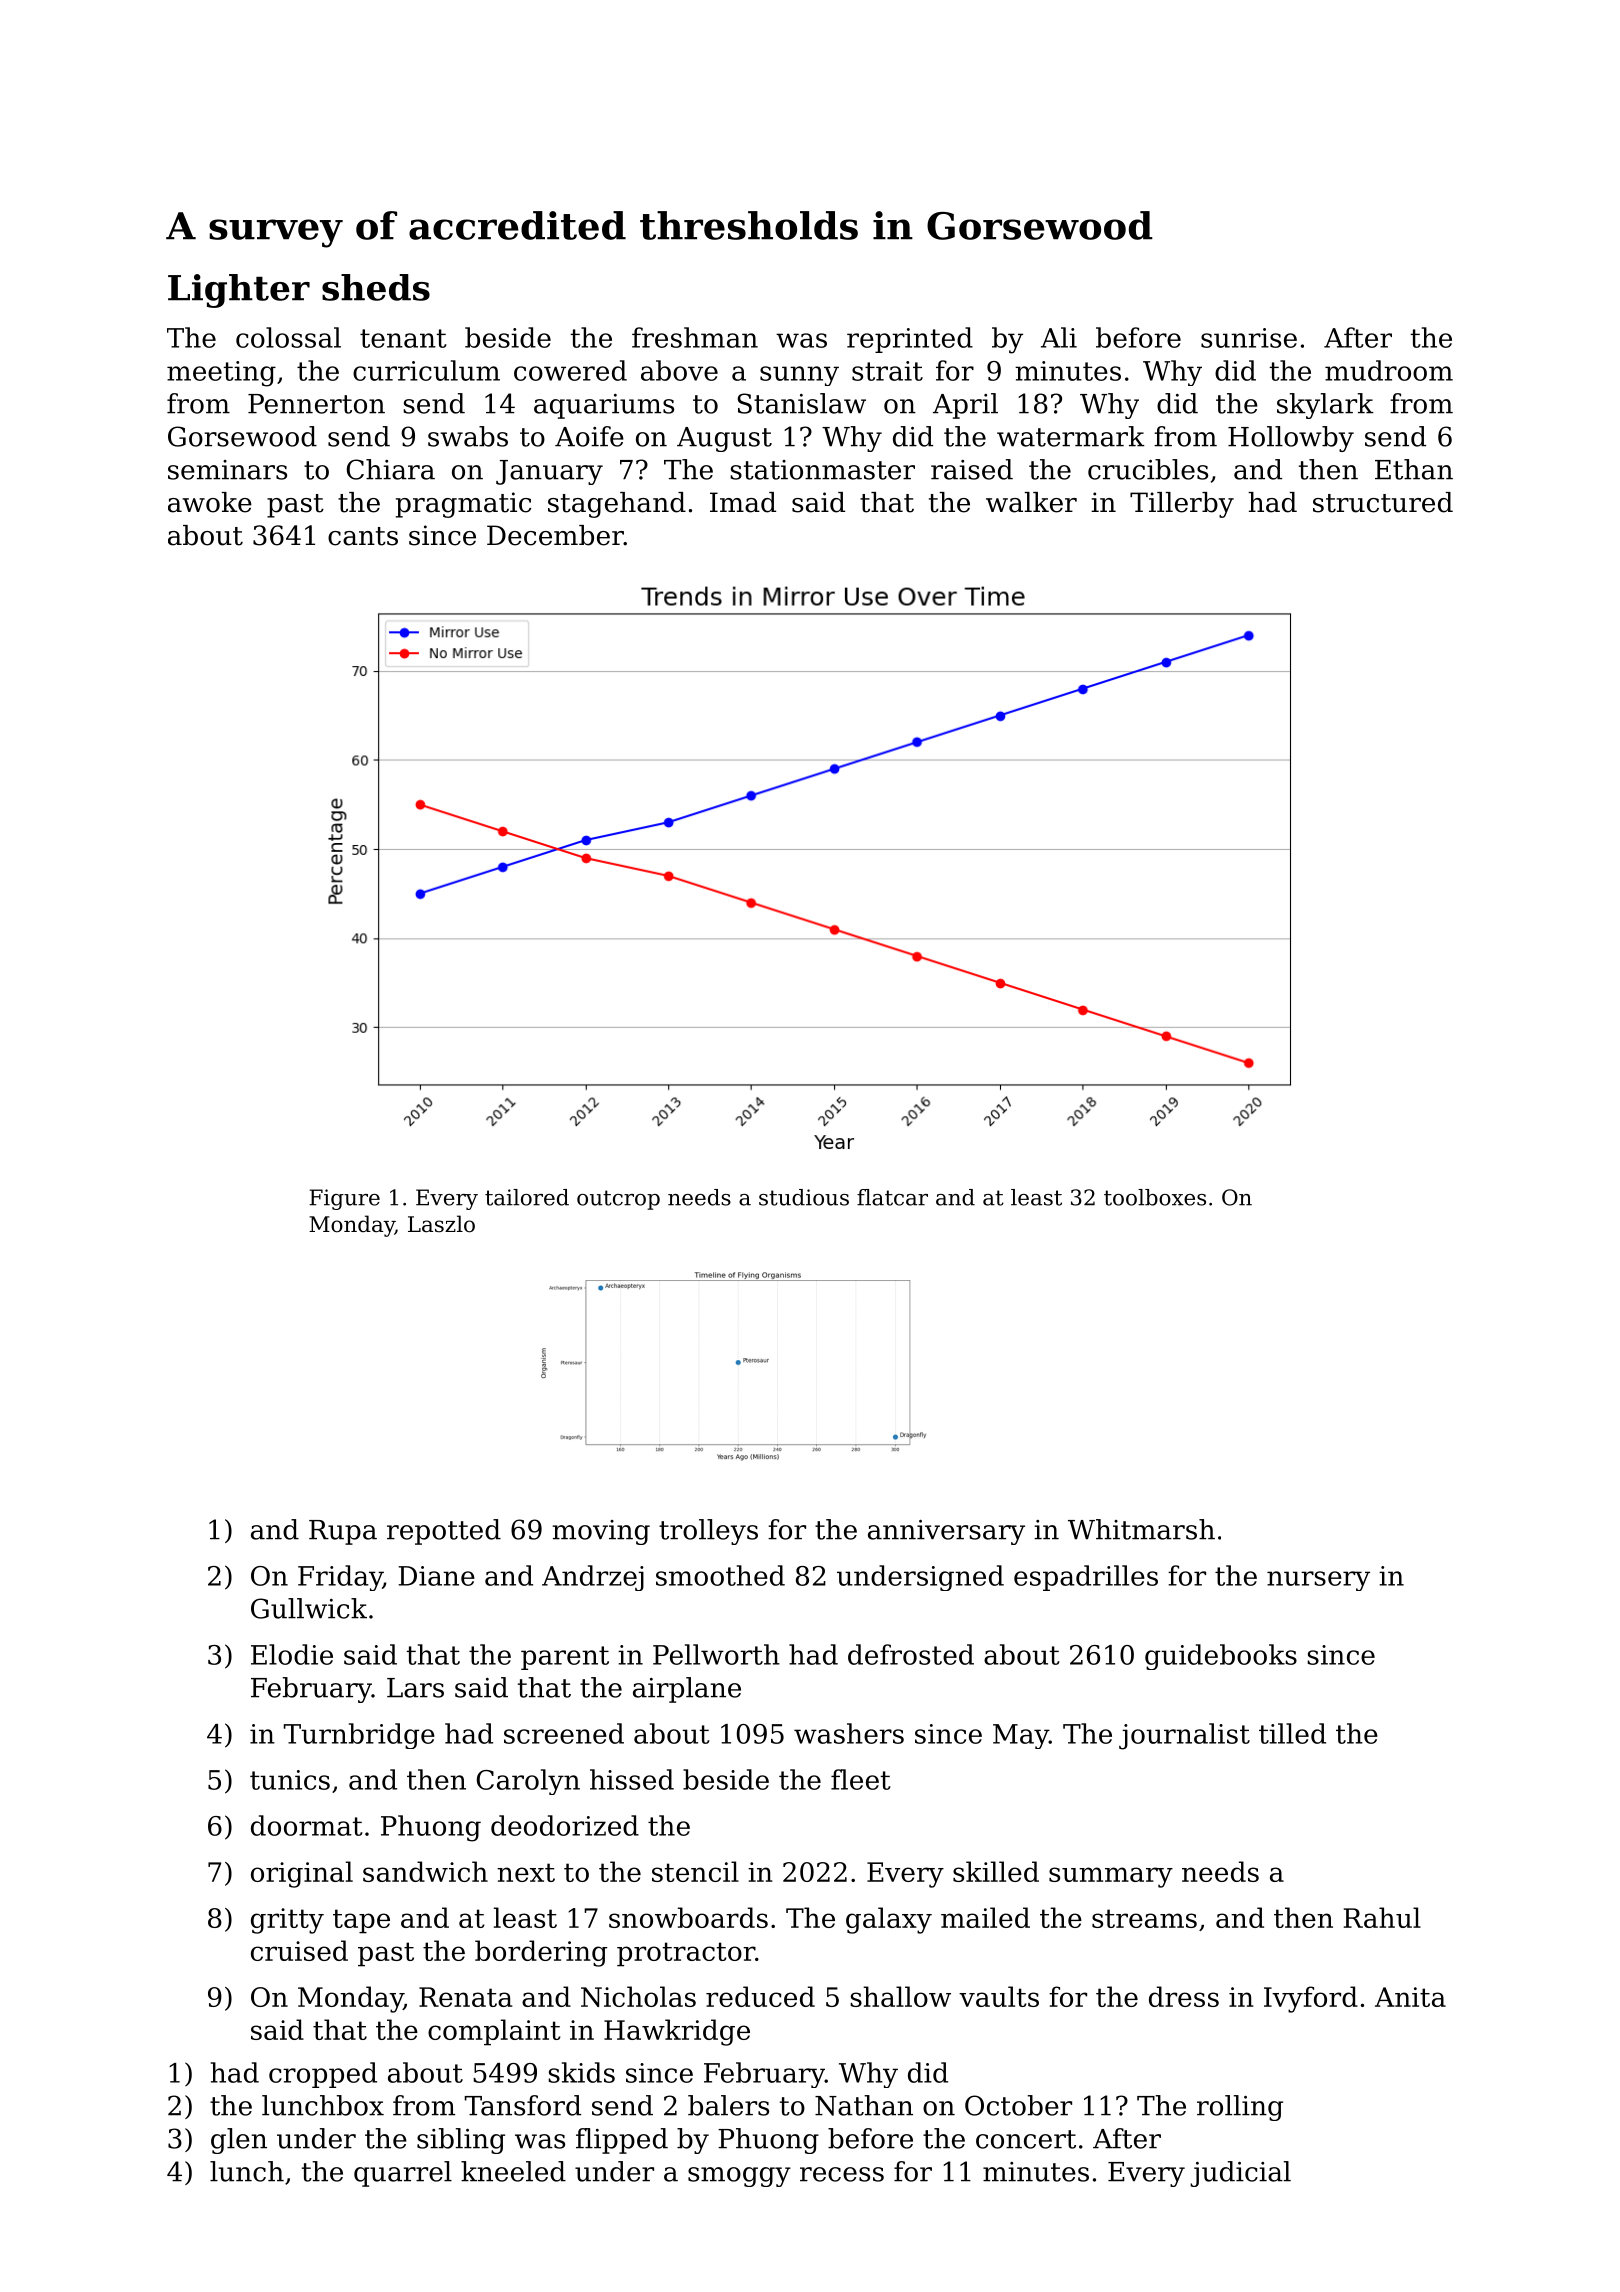  What do you see at coordinates (1318, 1581) in the screenshot?
I see `nursery` at bounding box center [1318, 1581].
